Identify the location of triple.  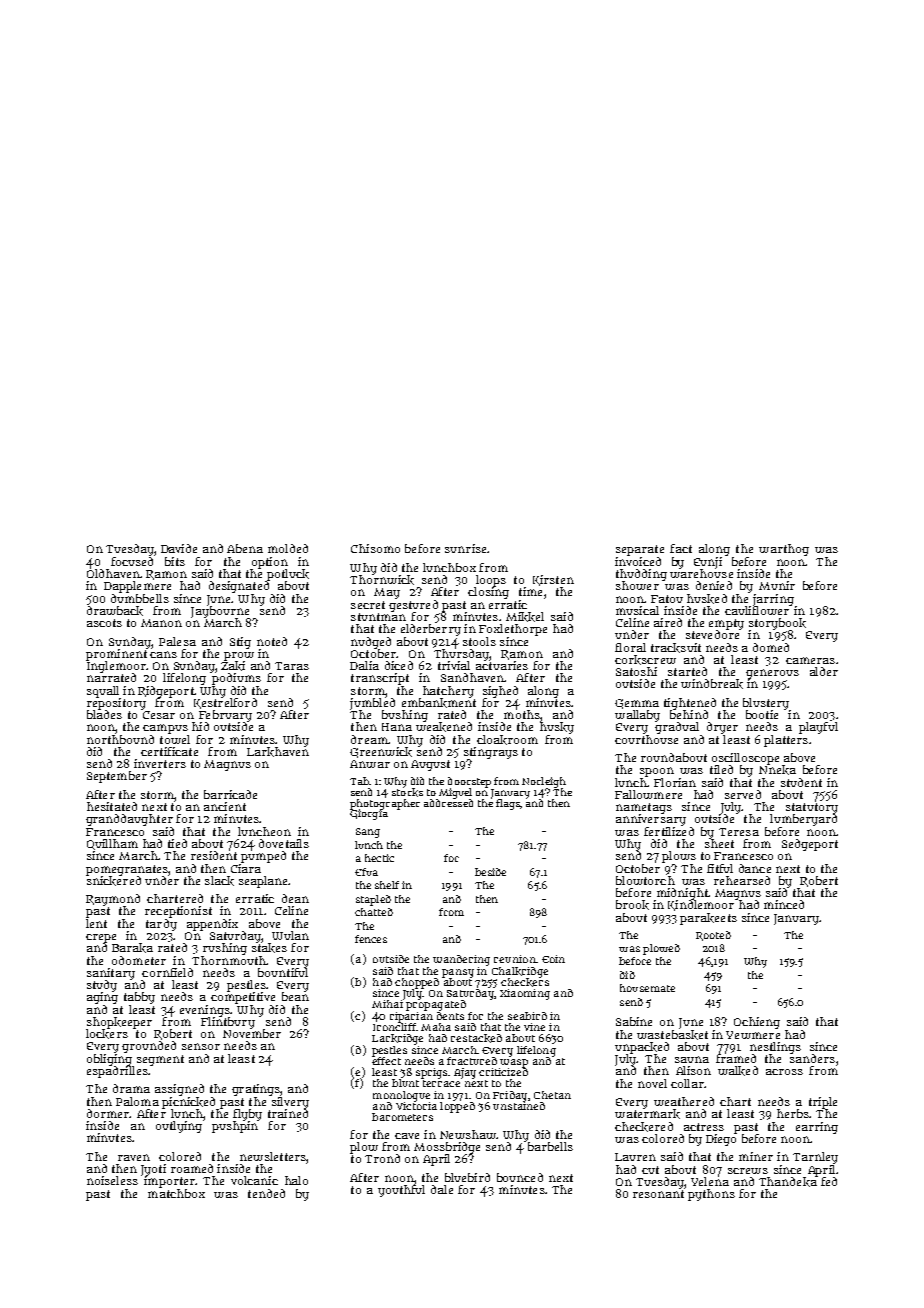
(823, 1103).
